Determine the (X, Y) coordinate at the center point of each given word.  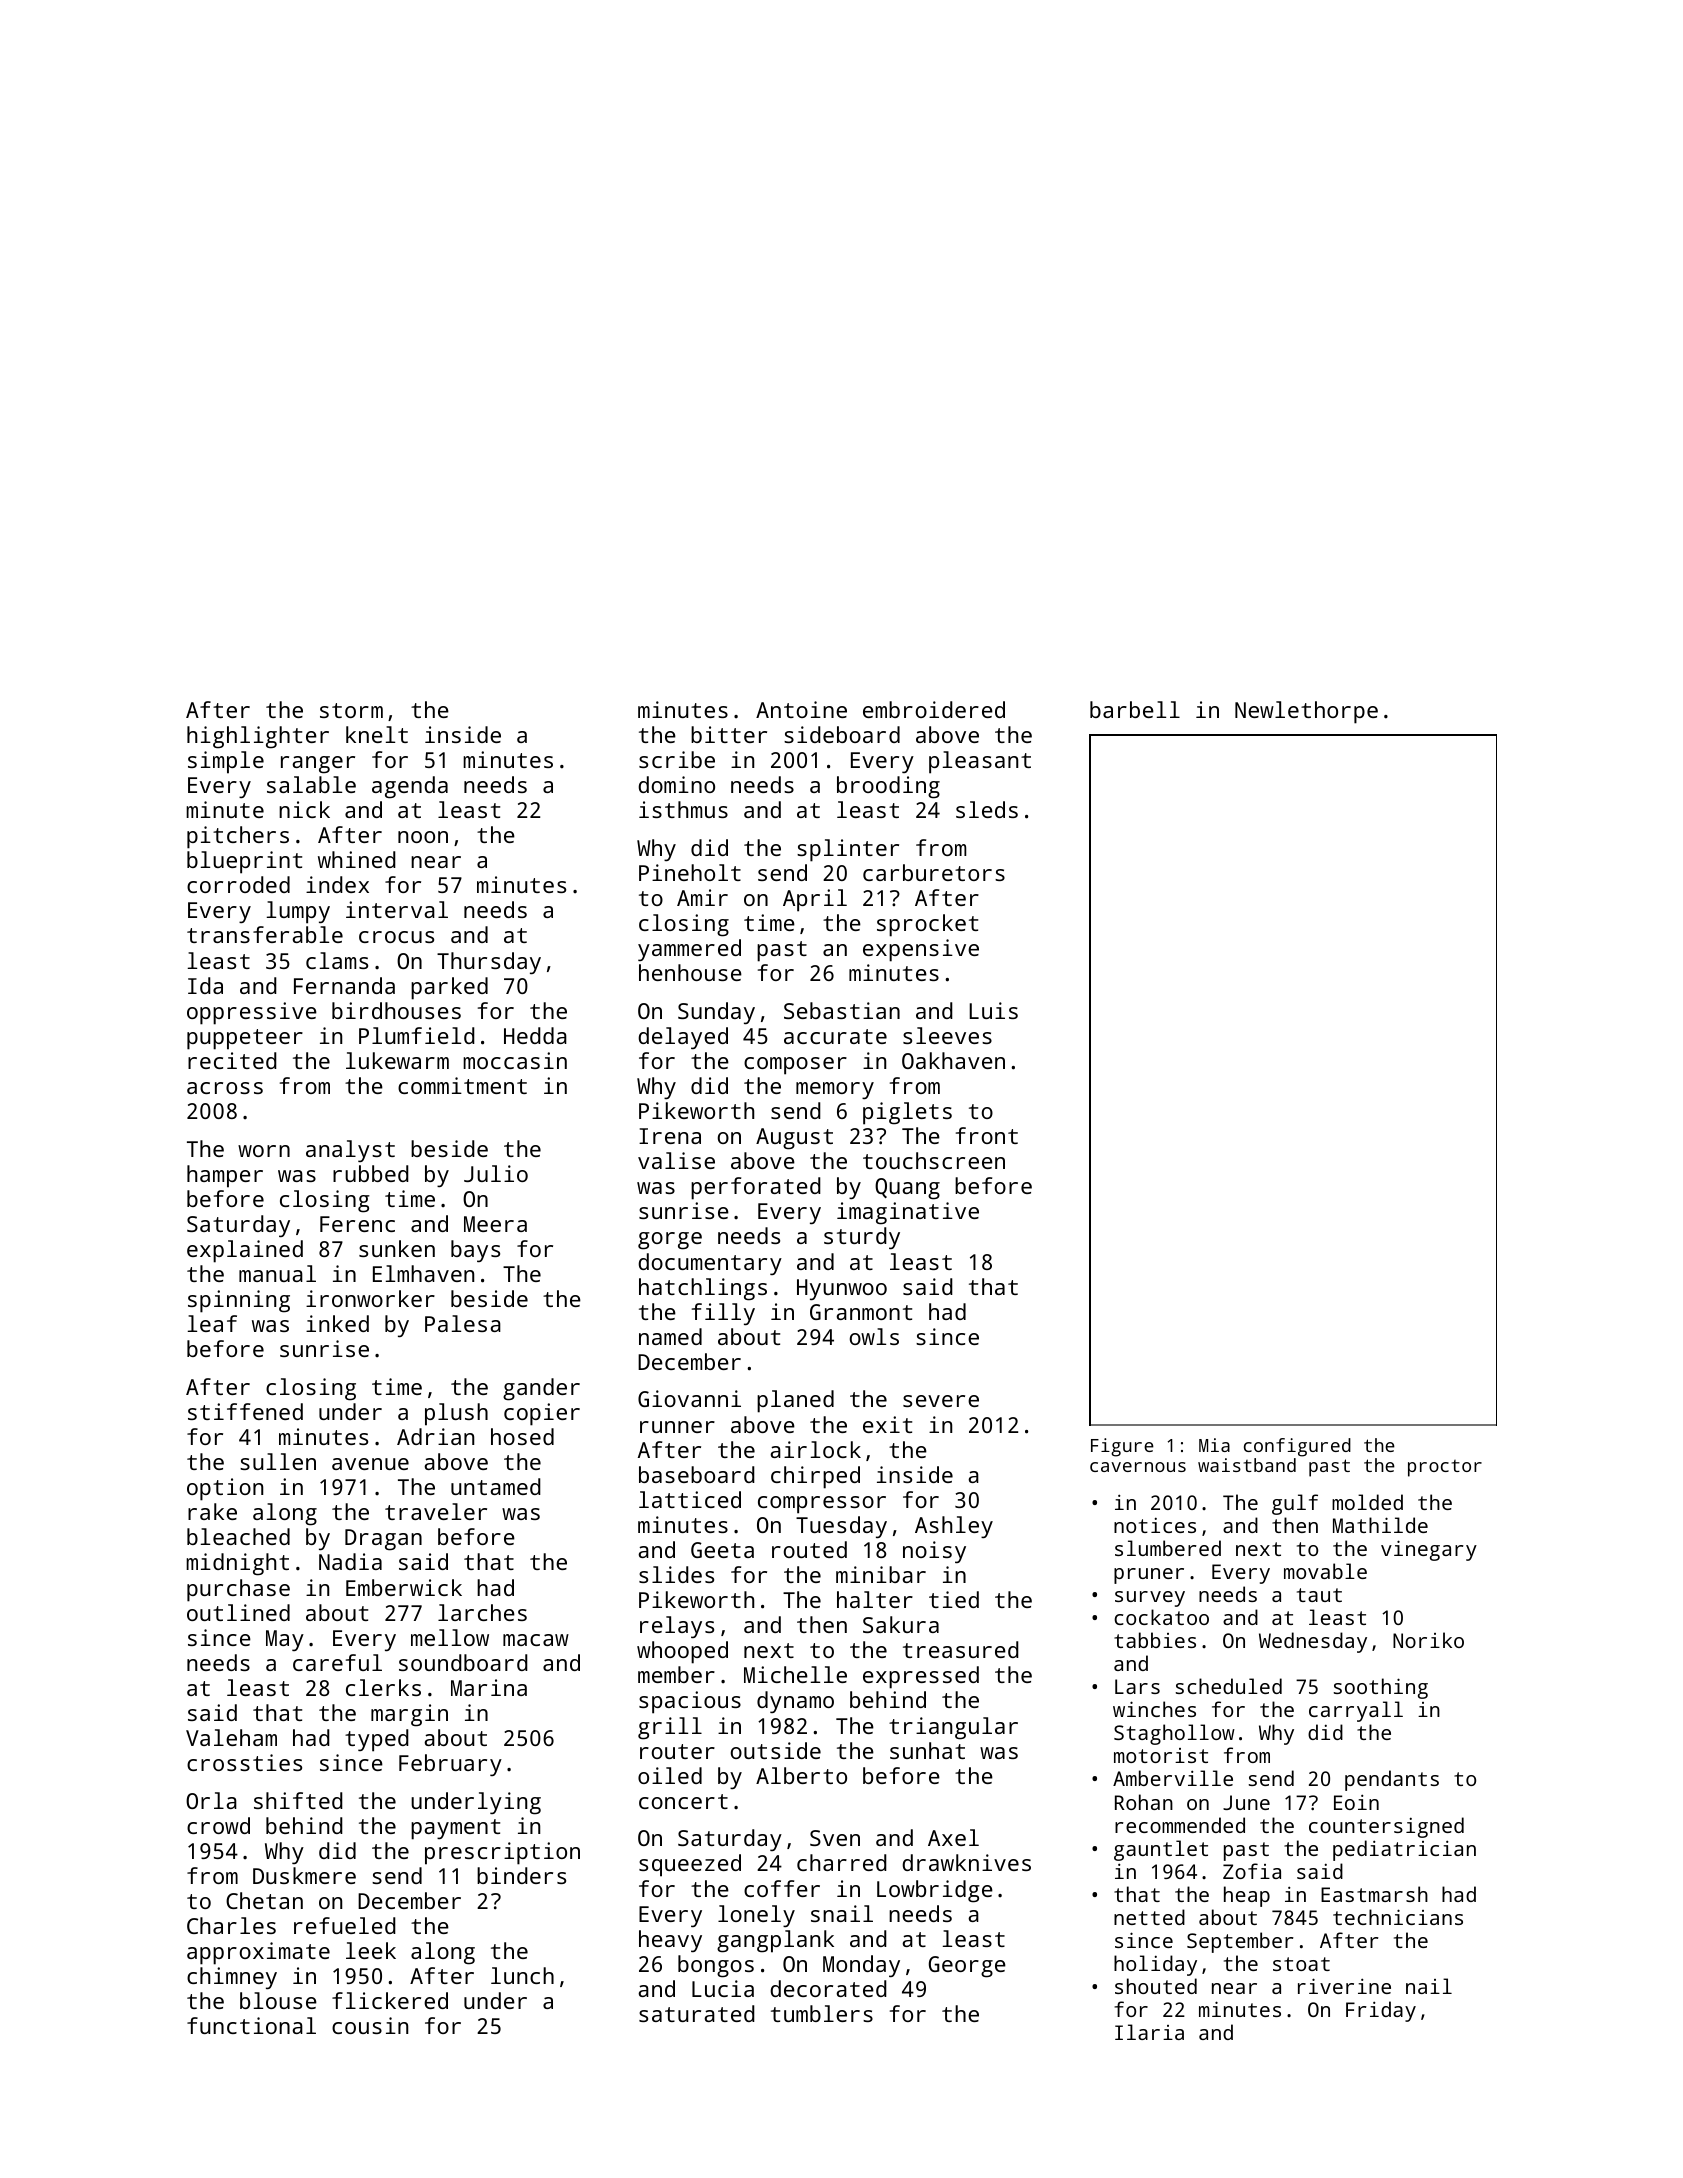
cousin (370, 2025)
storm (351, 710)
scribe (677, 759)
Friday (1381, 2011)
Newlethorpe (1306, 712)
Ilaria (1149, 2032)
